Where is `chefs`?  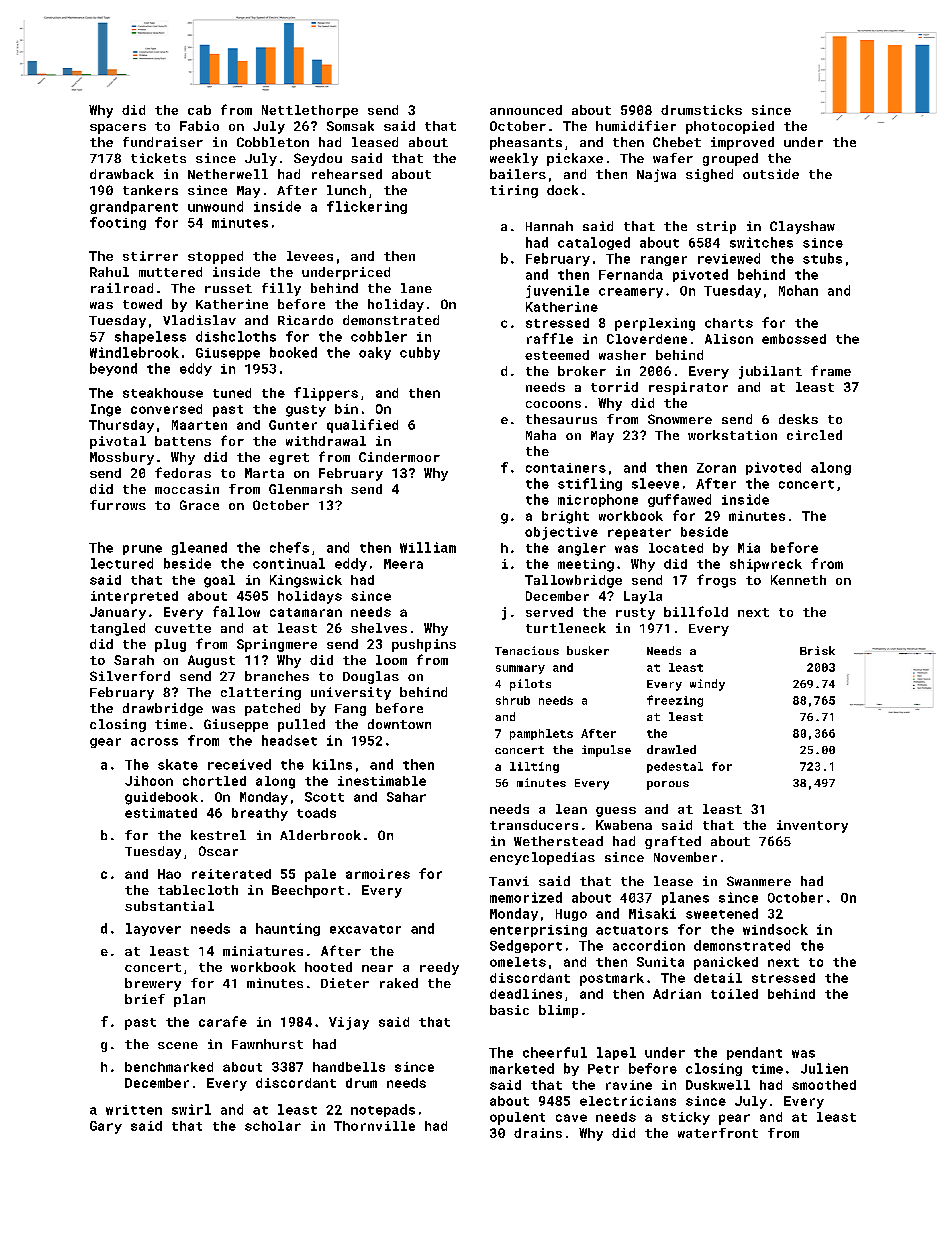
chefs is located at coordinates (289, 547).
